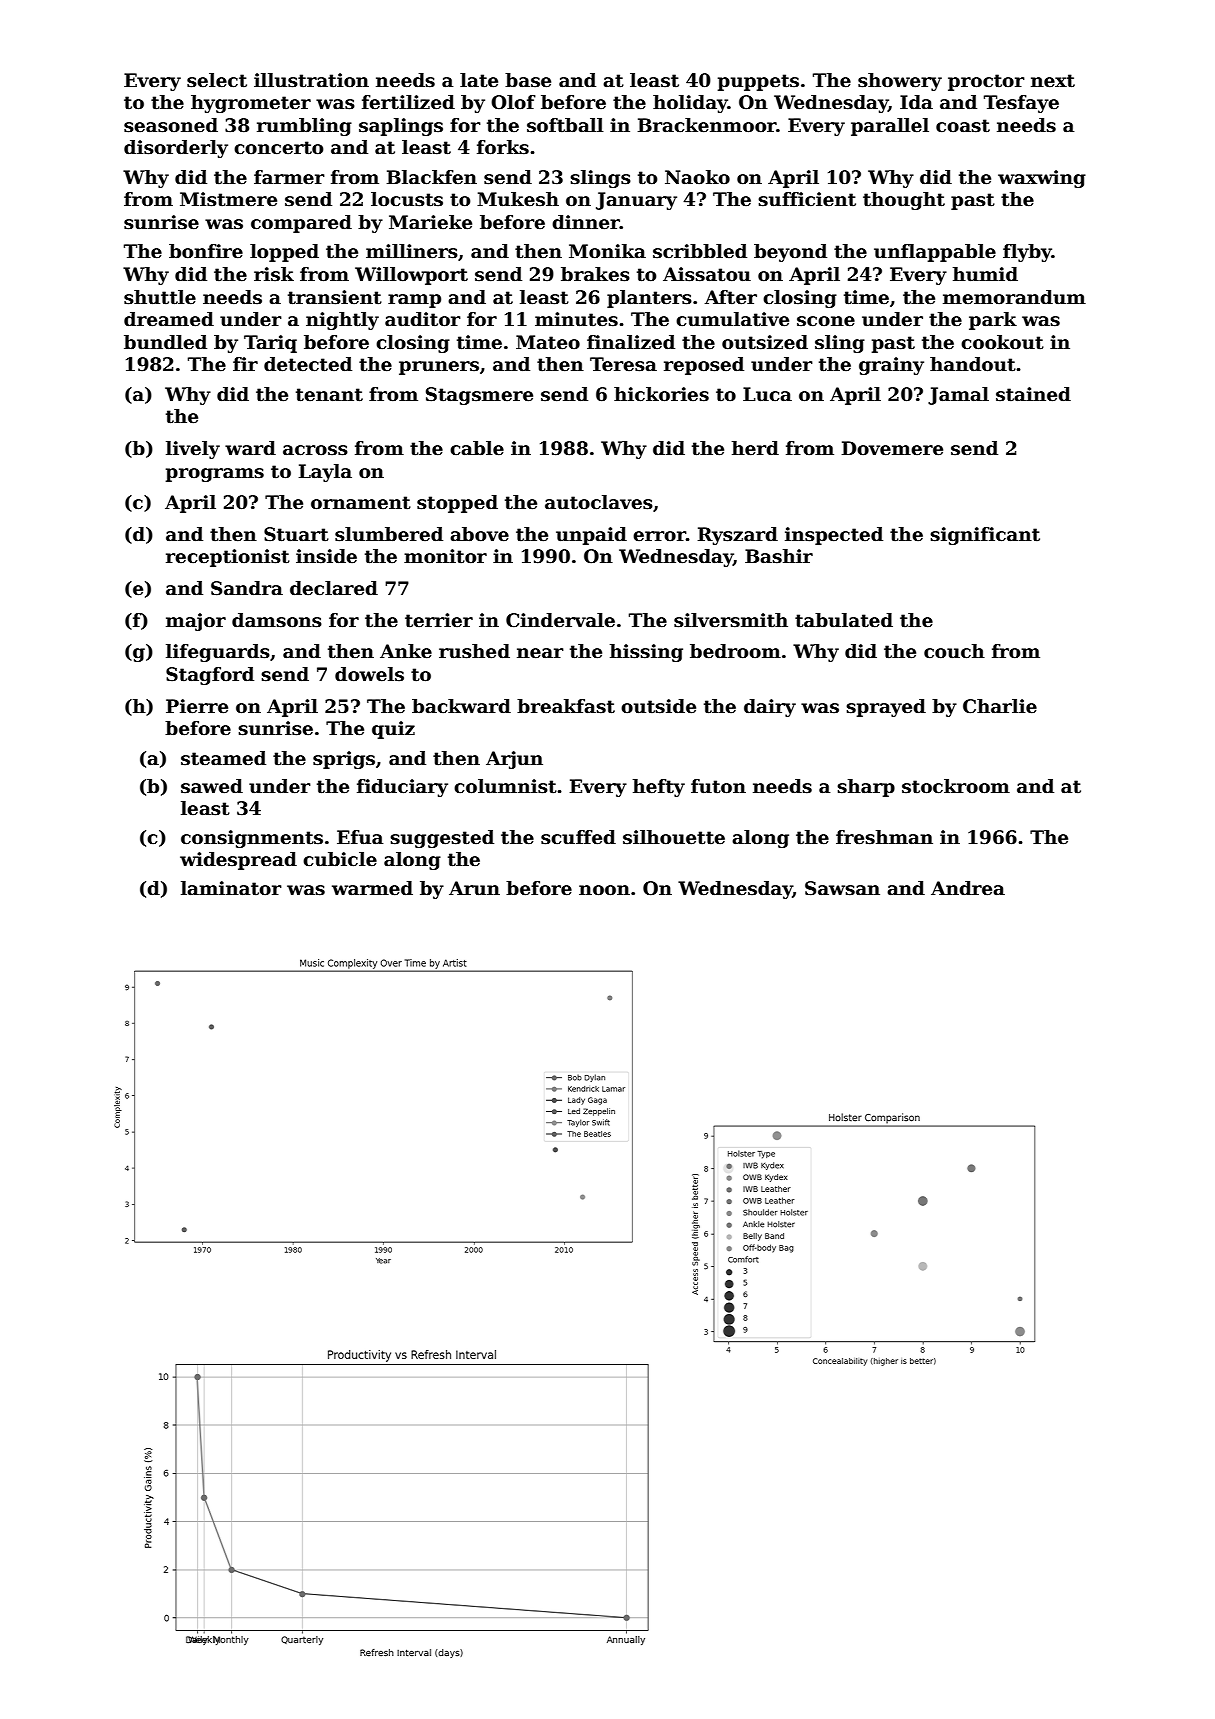  Describe the element at coordinates (954, 651) in the screenshot. I see `couch` at that location.
